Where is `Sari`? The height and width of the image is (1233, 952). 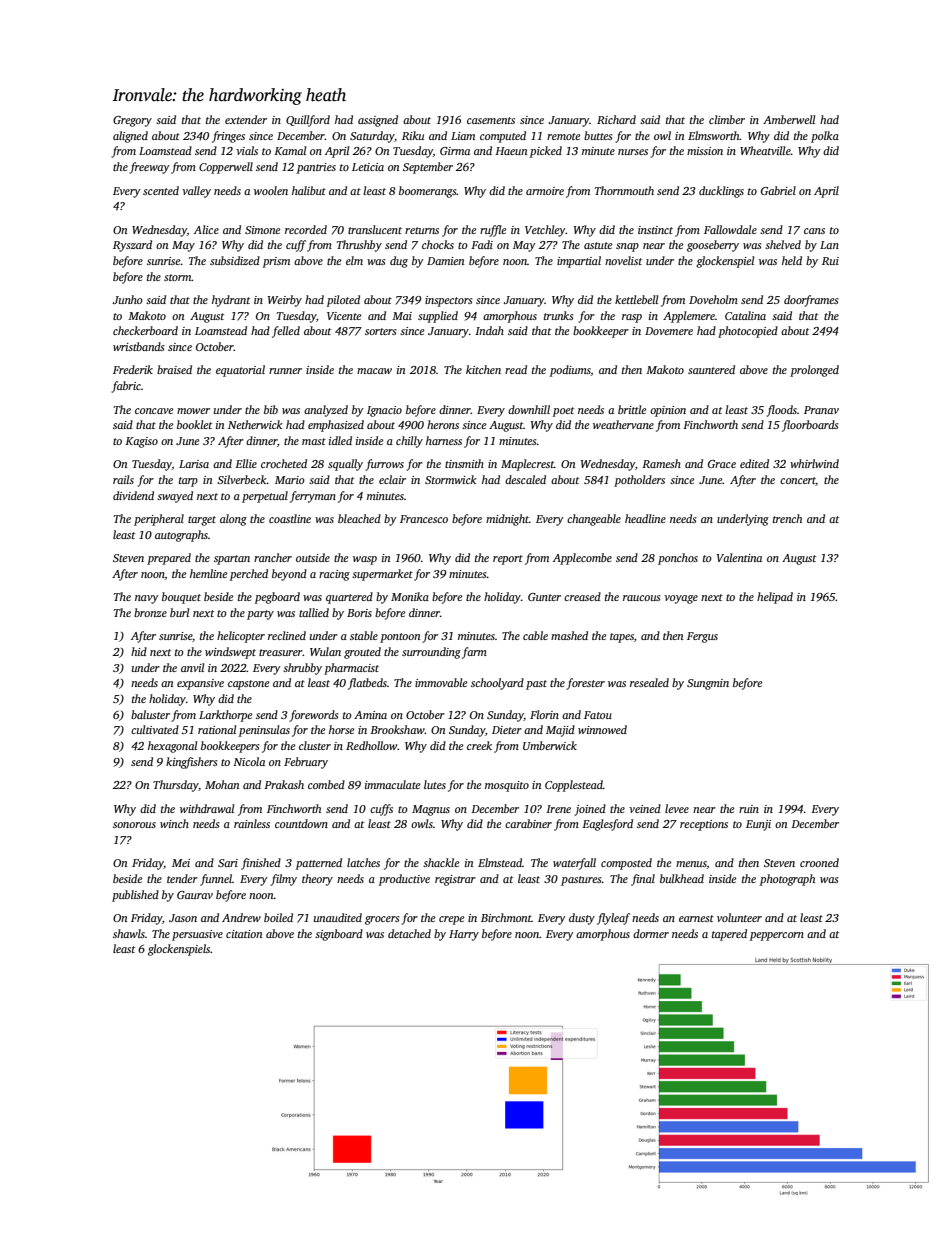
Sari is located at coordinates (228, 863).
